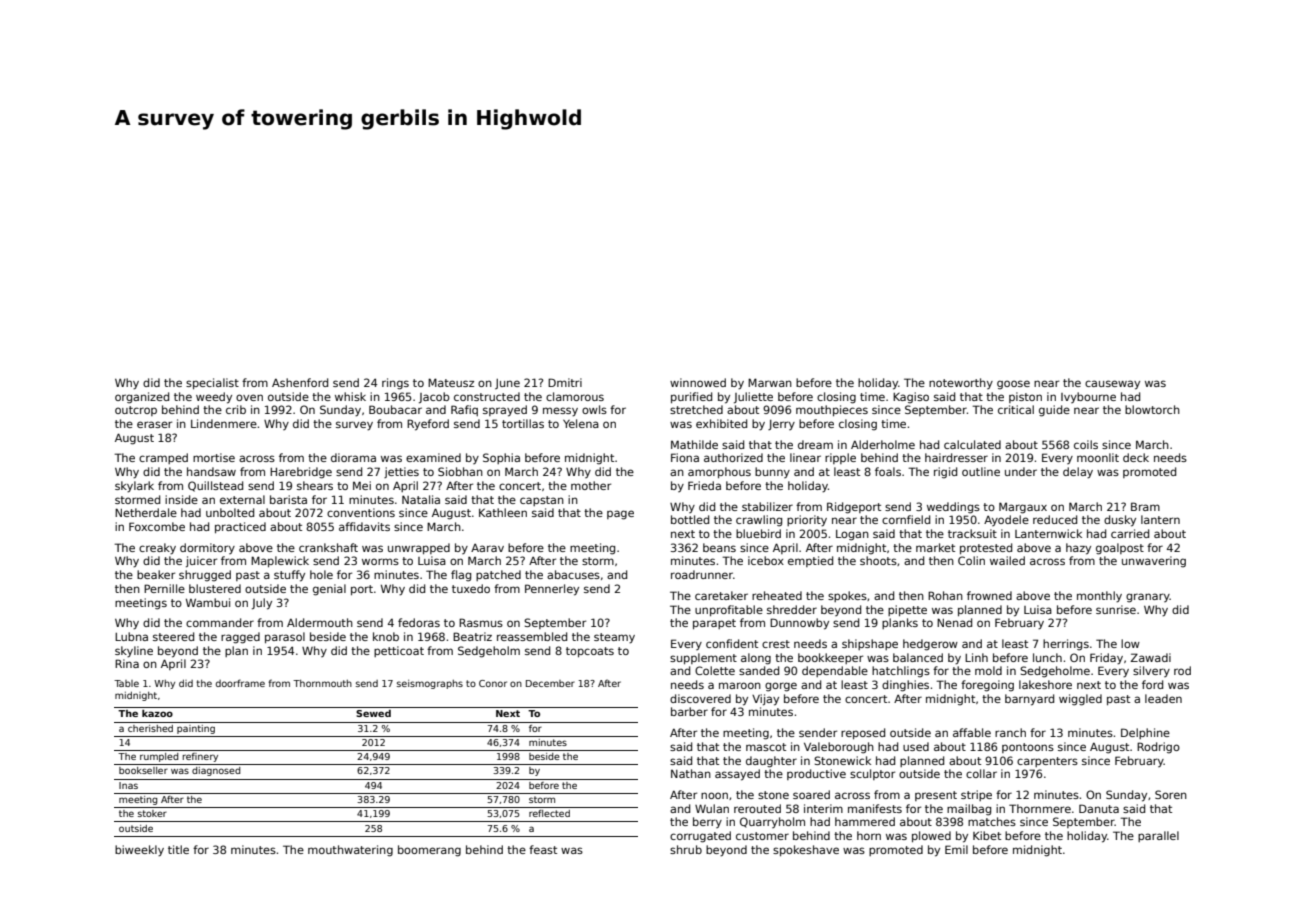 The width and height of the document is (1308, 924). What do you see at coordinates (285, 637) in the document?
I see `parasol` at bounding box center [285, 637].
